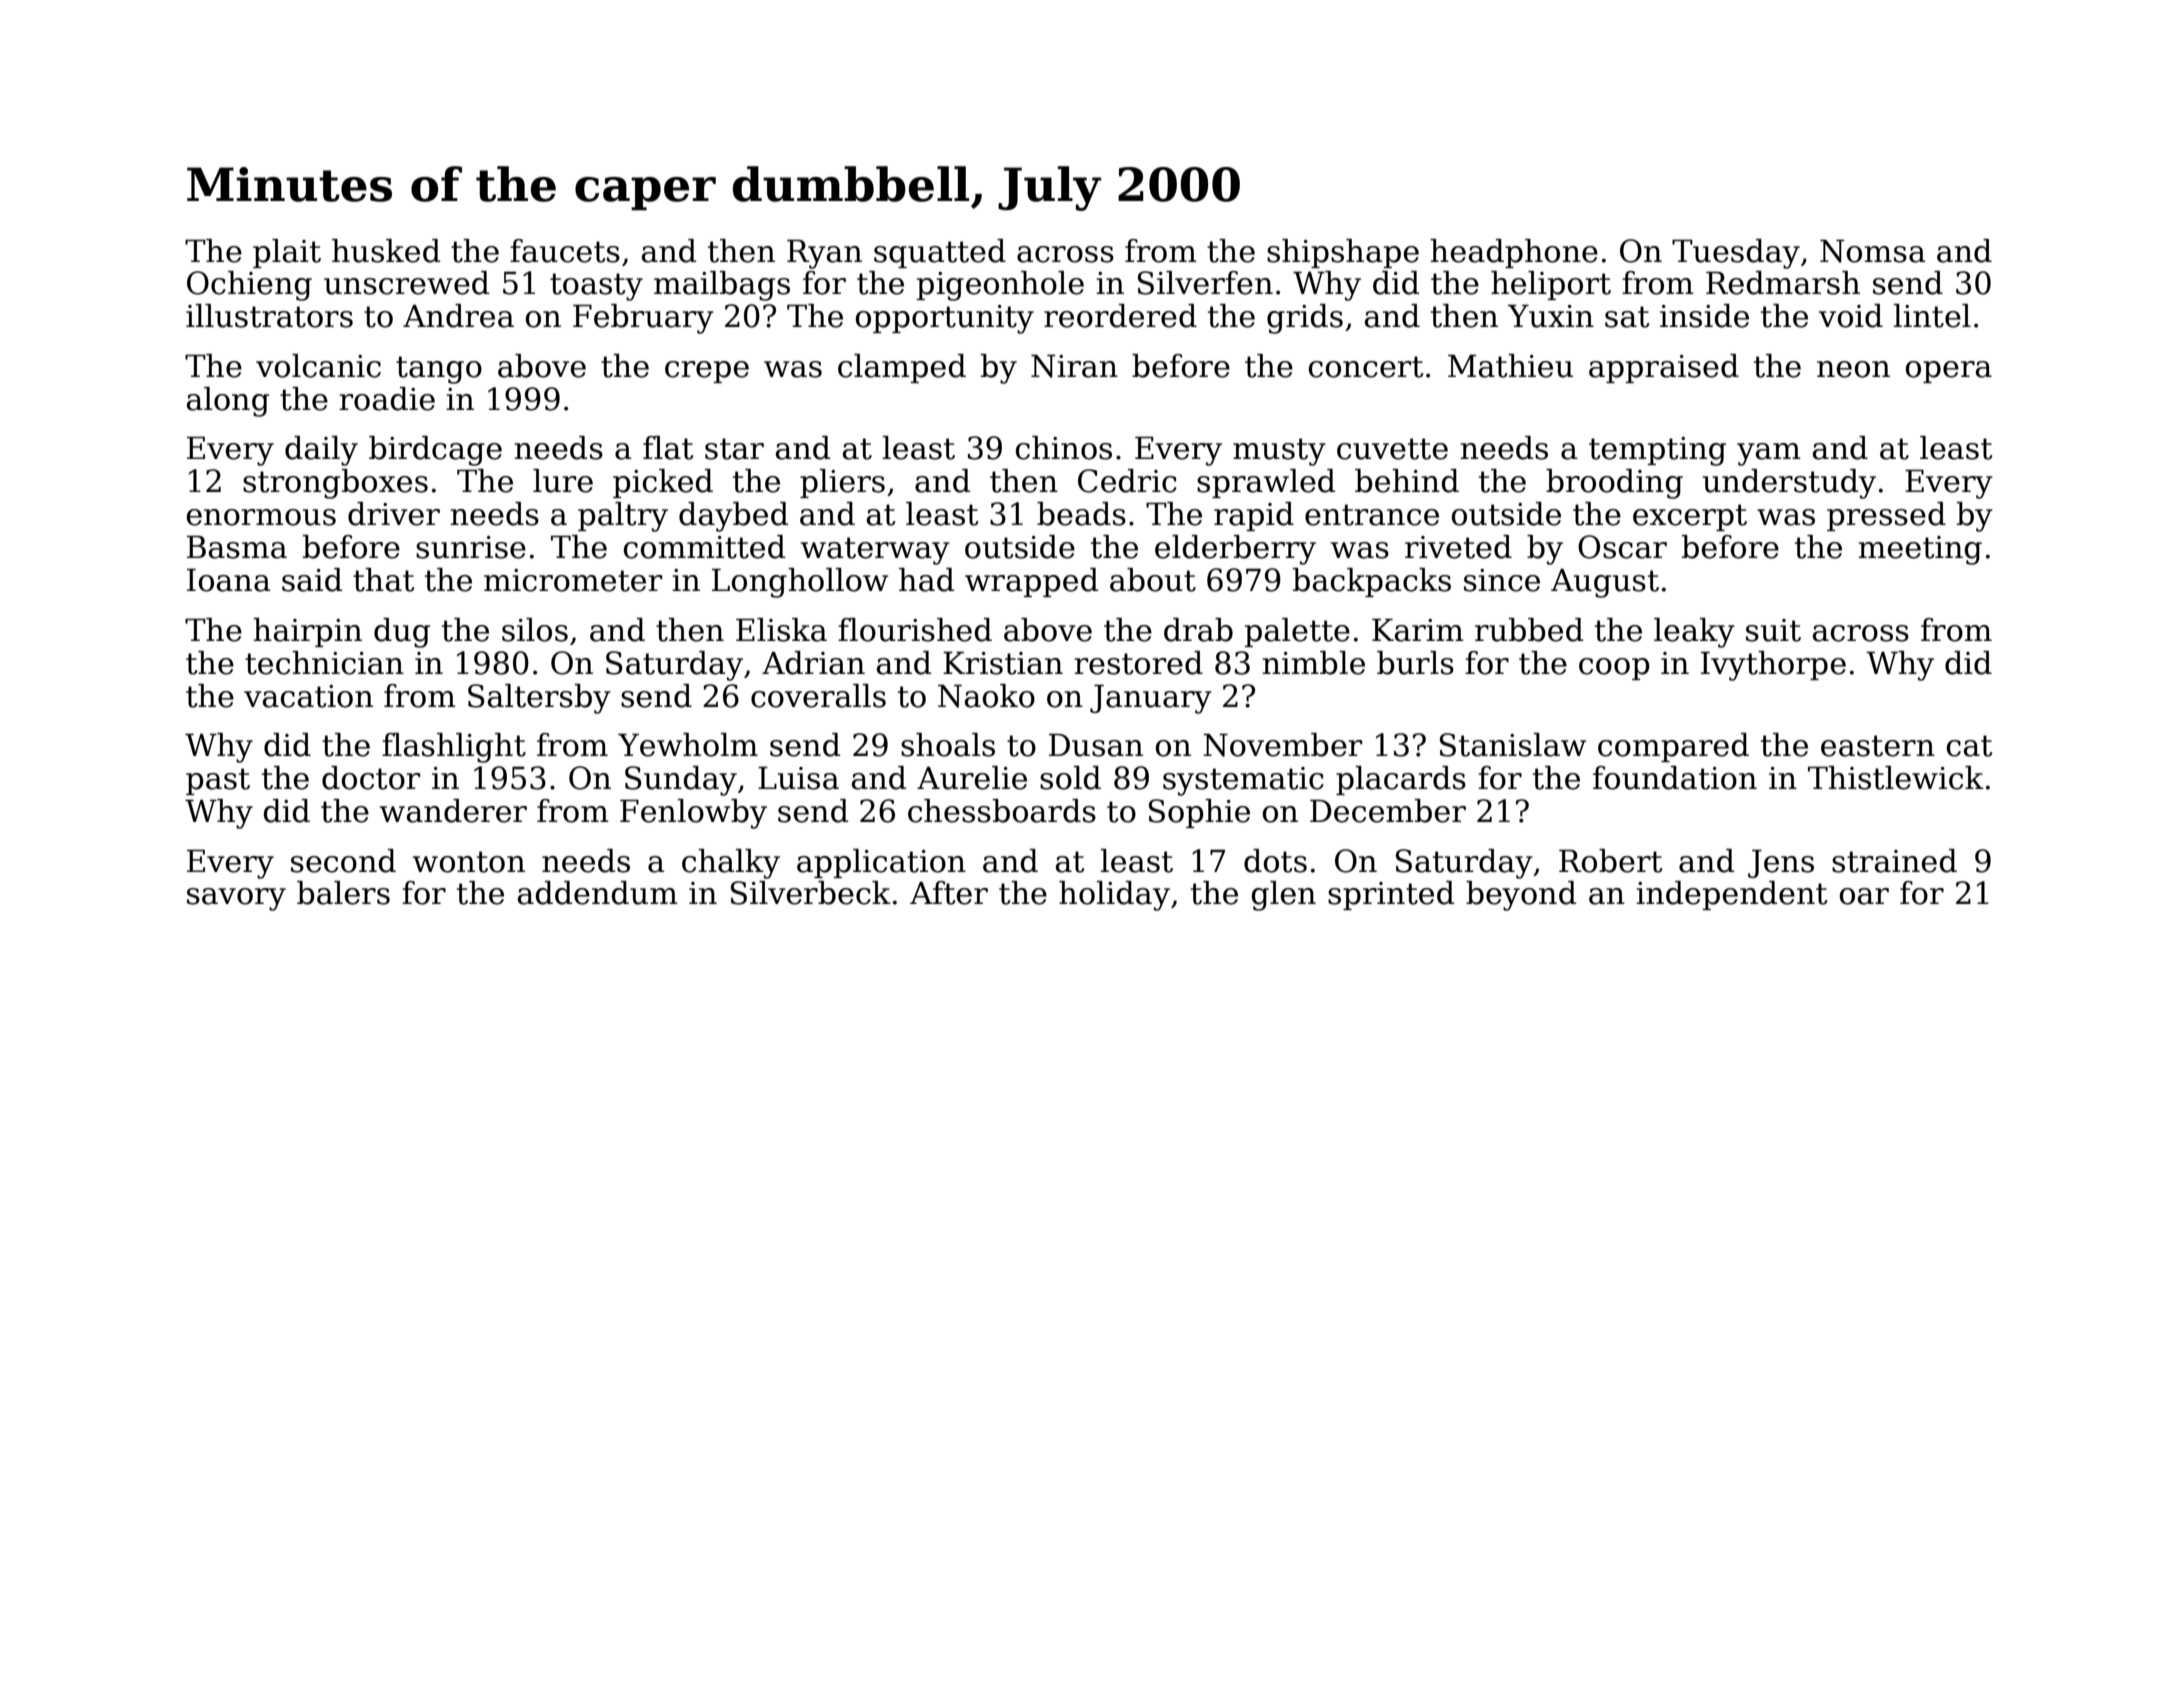 This screenshot has width=2178, height=1683. I want to click on suit, so click(1773, 630).
